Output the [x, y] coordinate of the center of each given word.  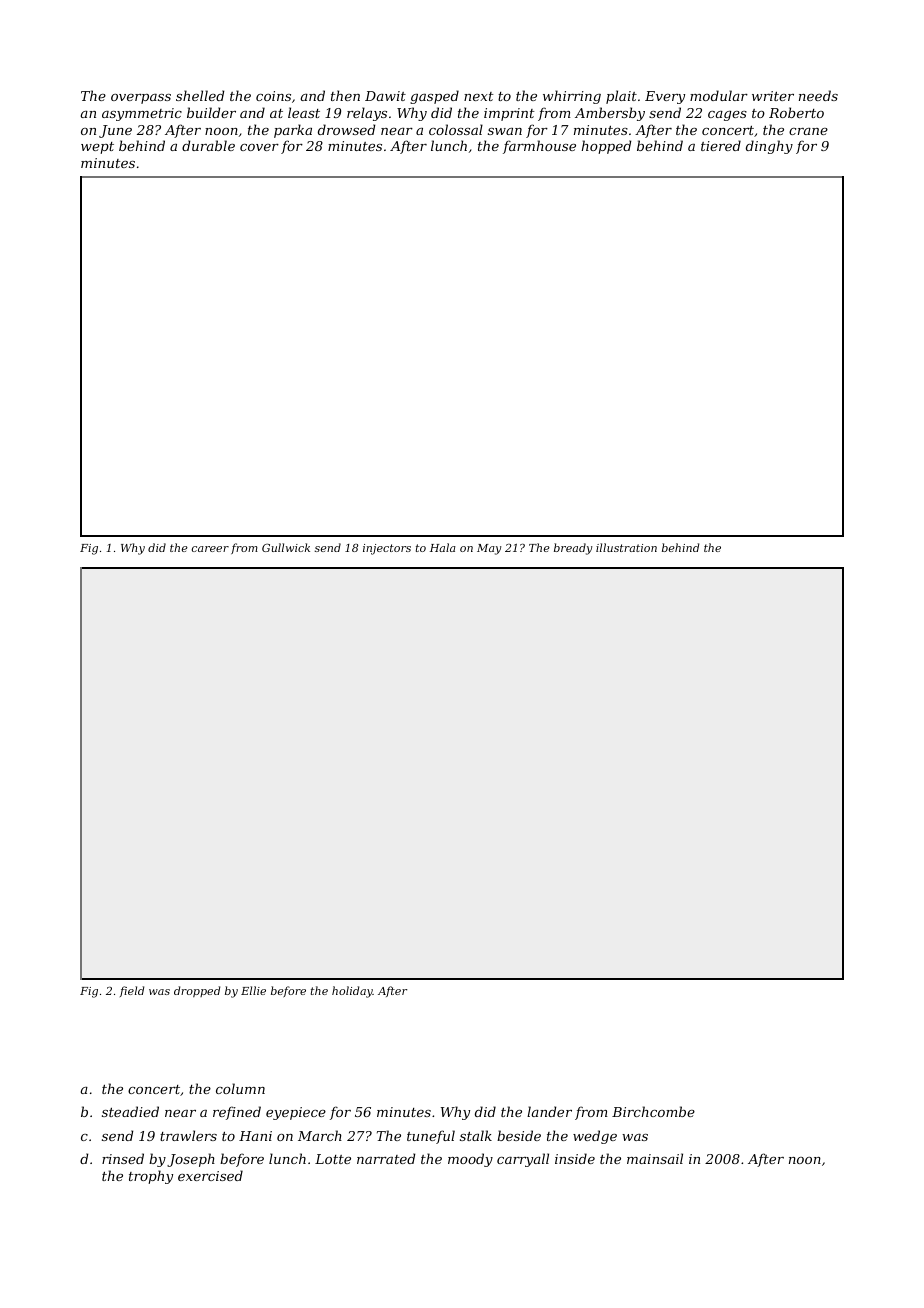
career [210, 549]
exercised [210, 1175]
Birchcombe [653, 1111]
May [489, 549]
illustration [626, 547]
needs [818, 95]
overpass [141, 99]
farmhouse [539, 147]
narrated [386, 1158]
